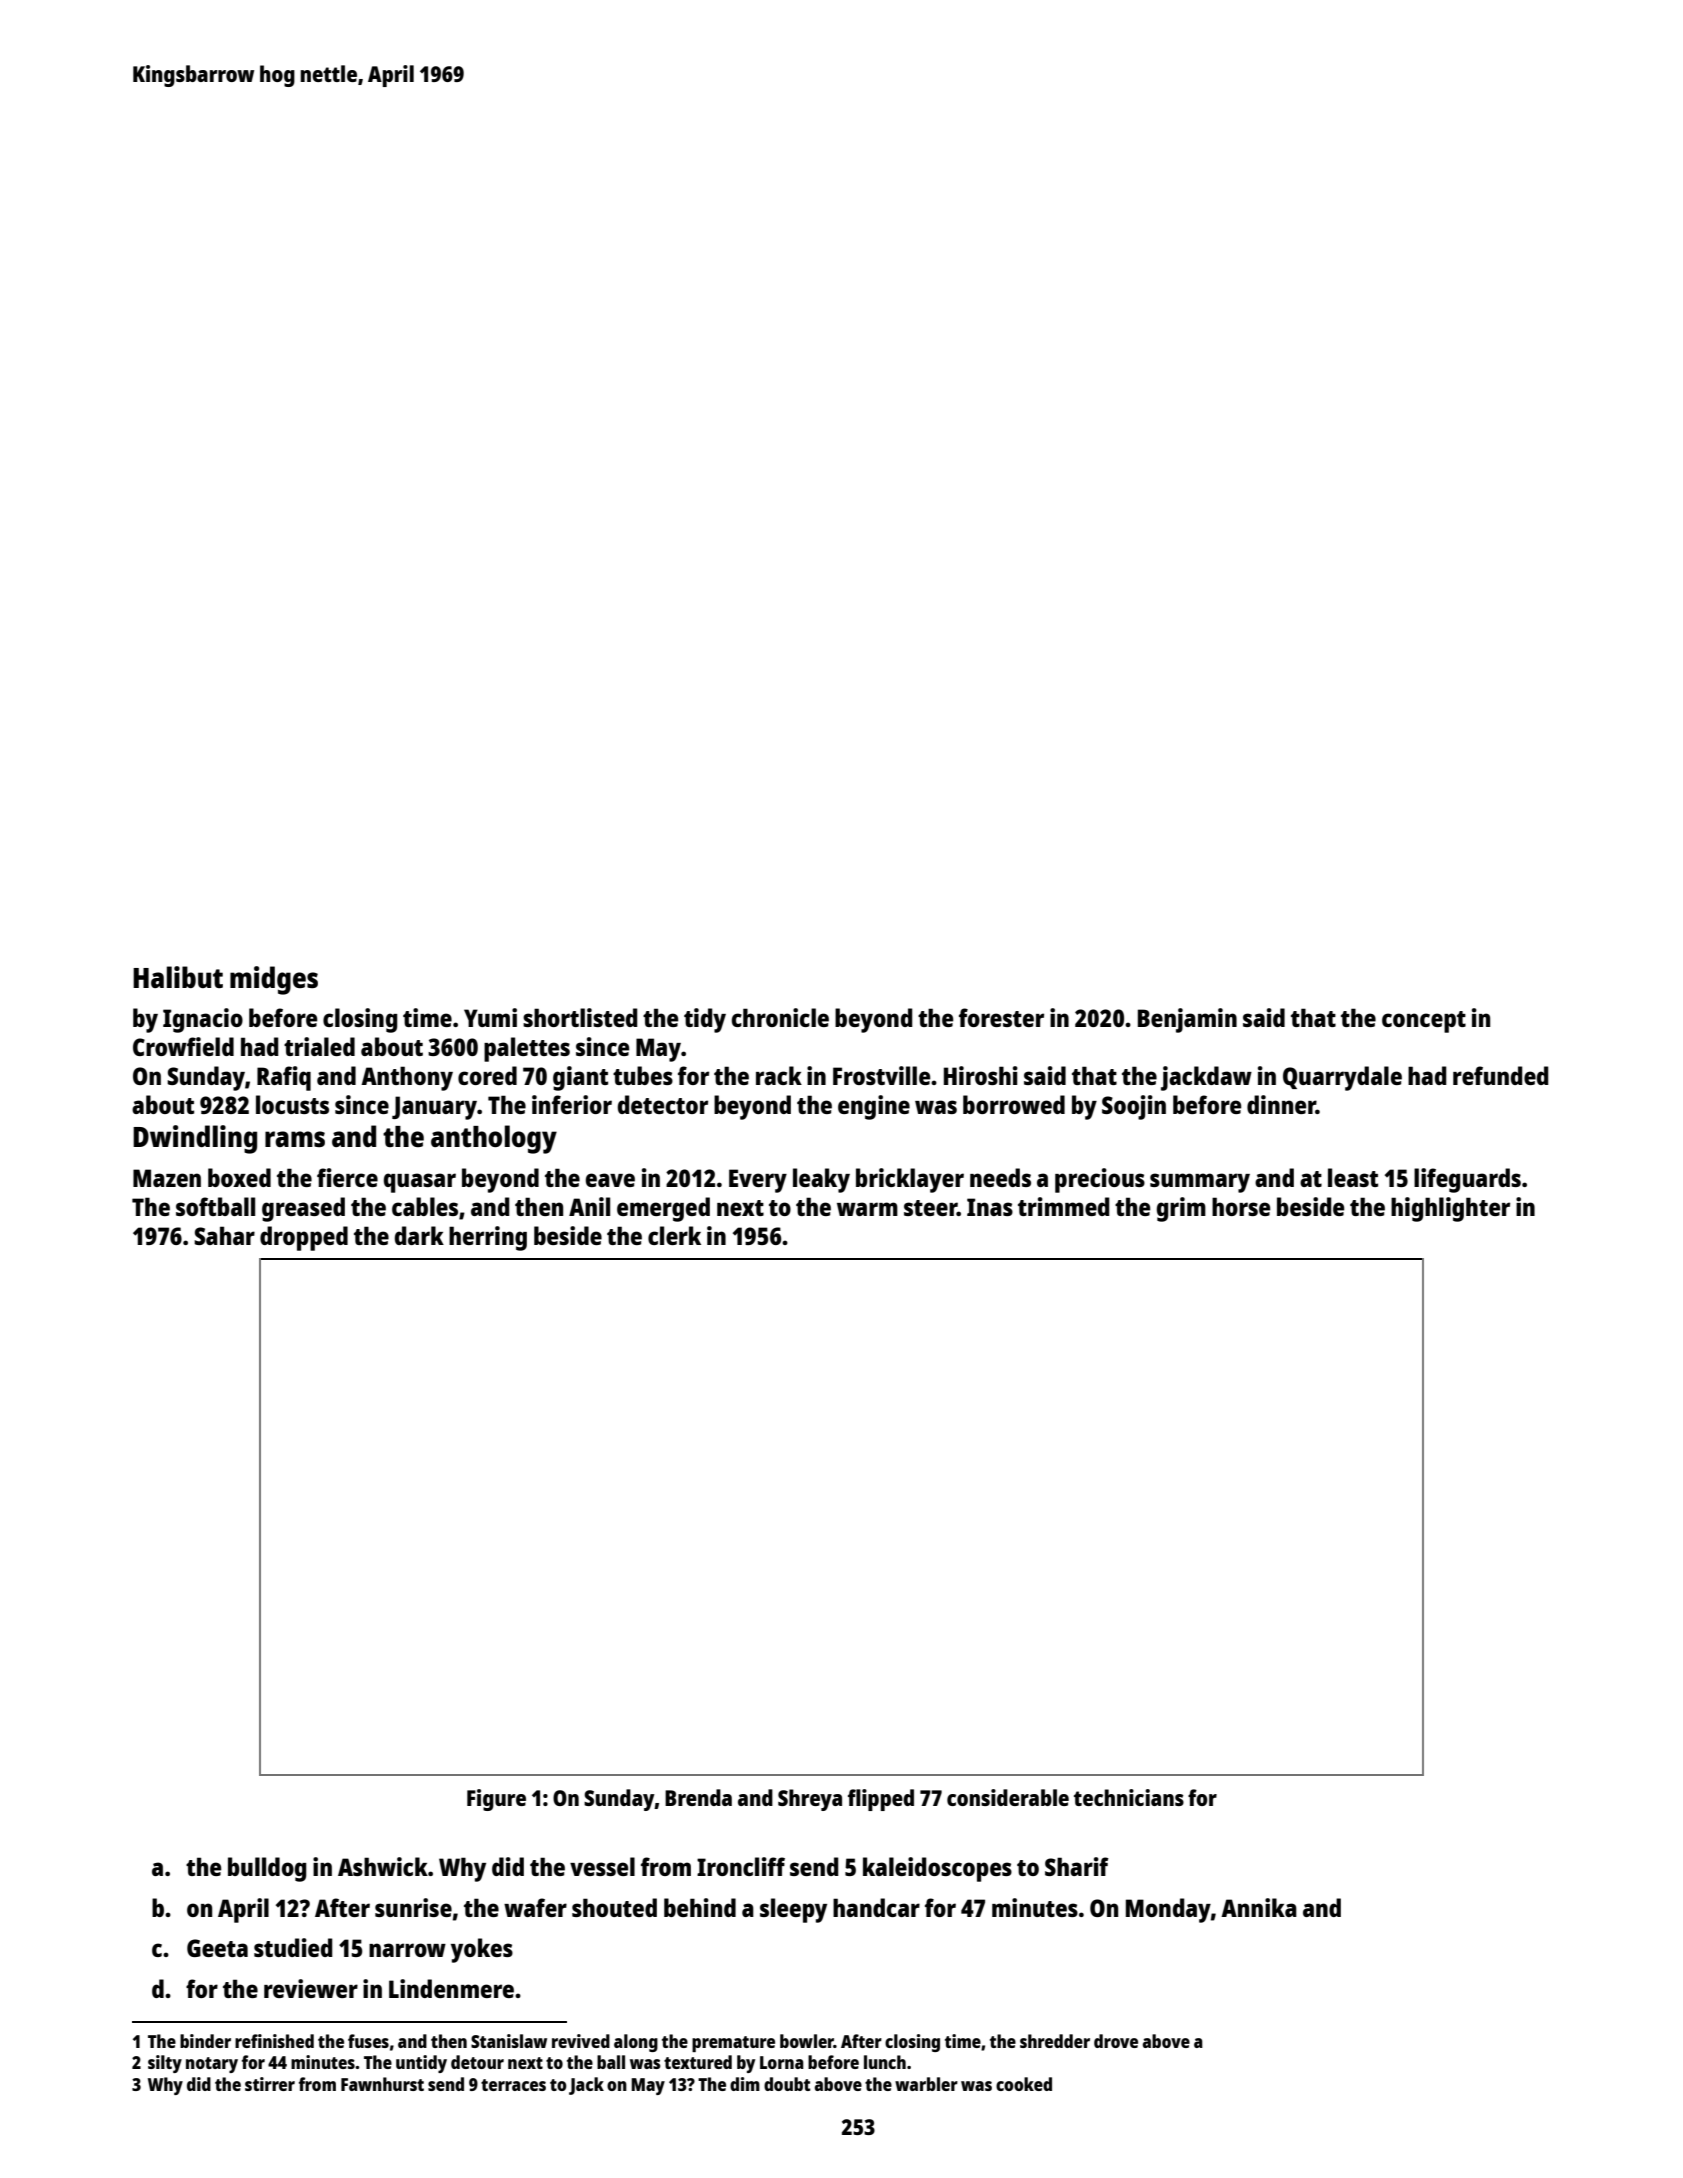 The image size is (1683, 2178). What do you see at coordinates (183, 1046) in the document?
I see `Crowfield` at bounding box center [183, 1046].
